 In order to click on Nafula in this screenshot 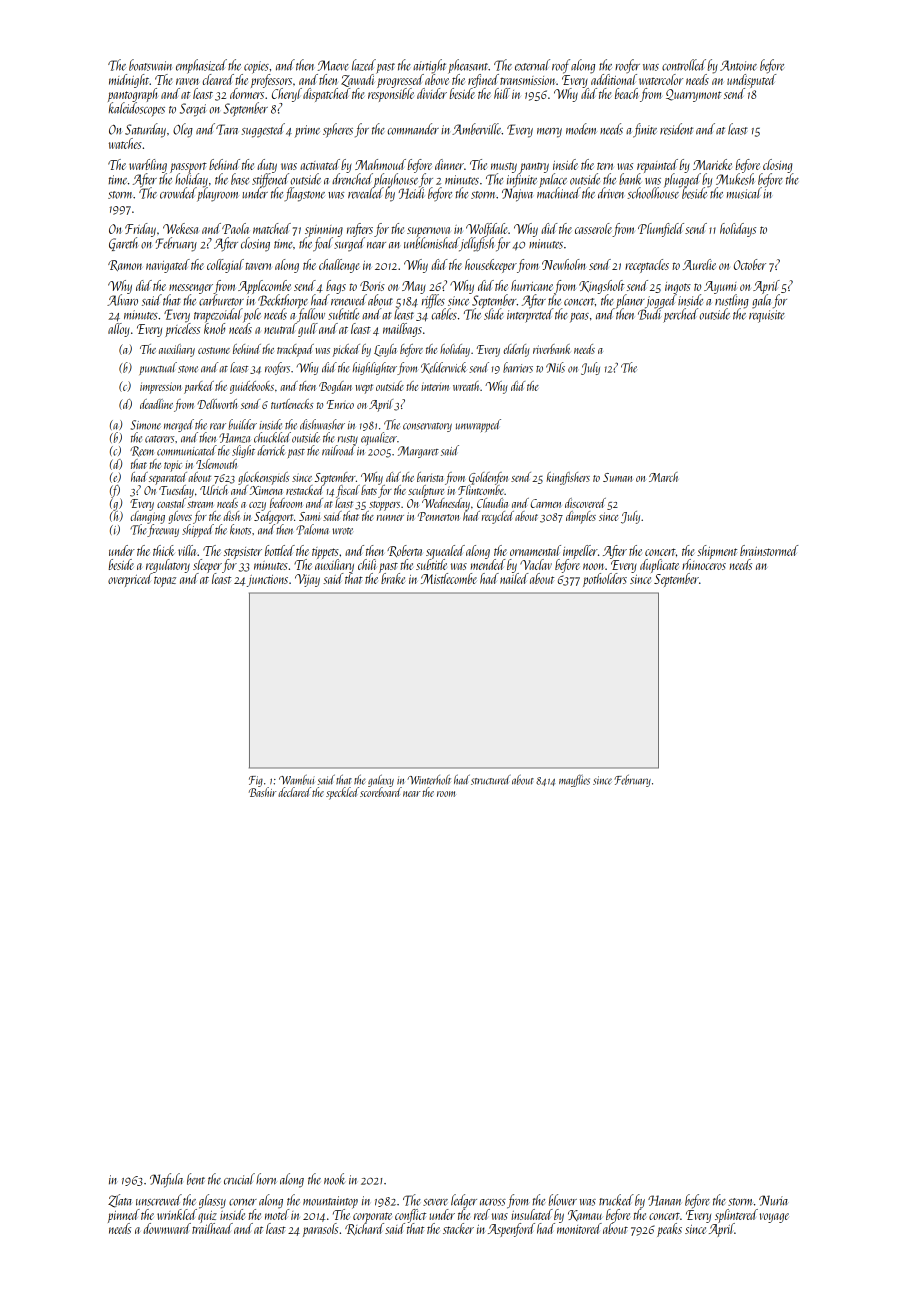, I will do `click(166, 1180)`.
